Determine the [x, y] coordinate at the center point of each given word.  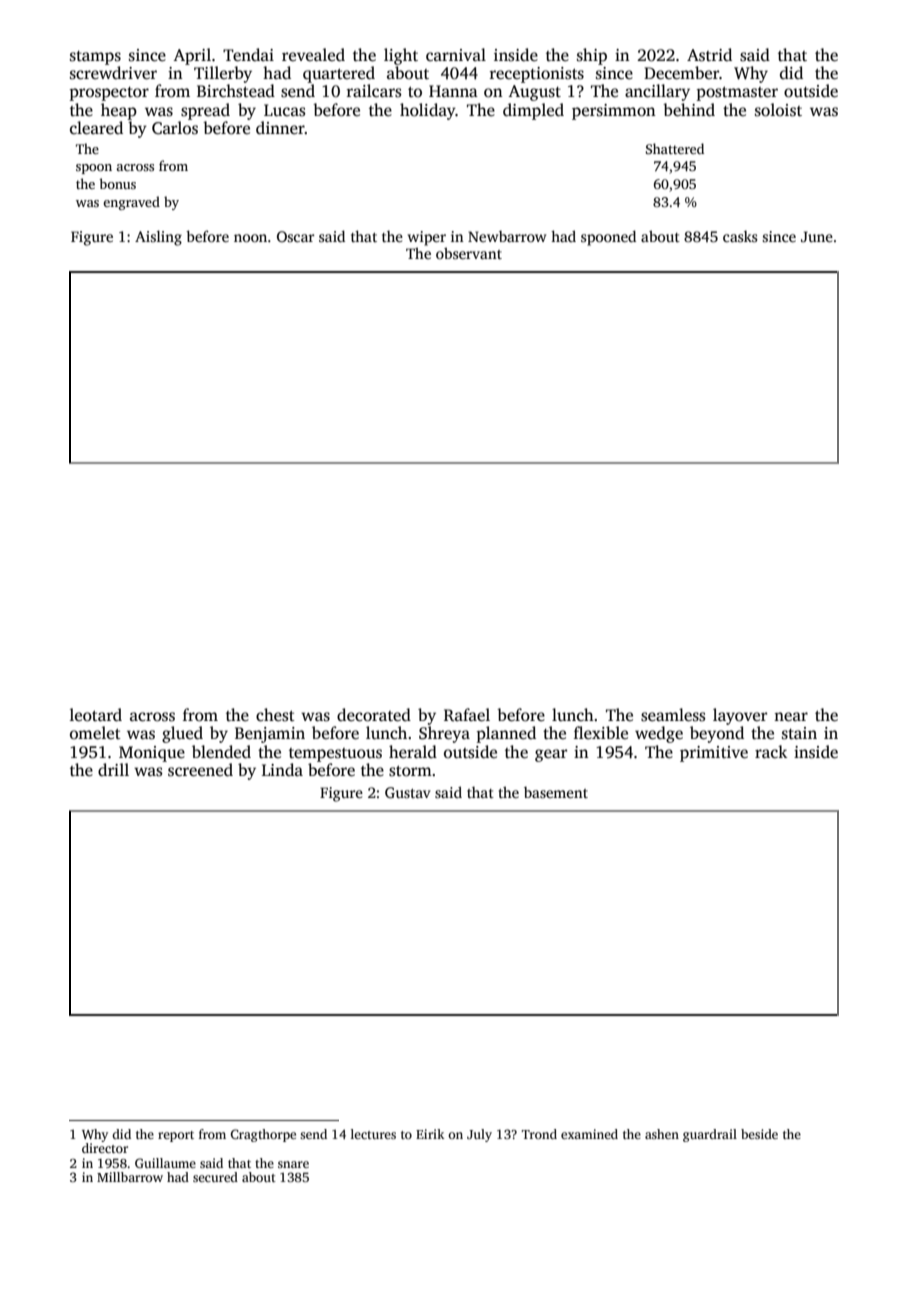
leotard [96, 715]
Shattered [675, 148]
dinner [280, 128]
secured [215, 1177]
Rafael [467, 715]
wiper [427, 238]
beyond [717, 734]
